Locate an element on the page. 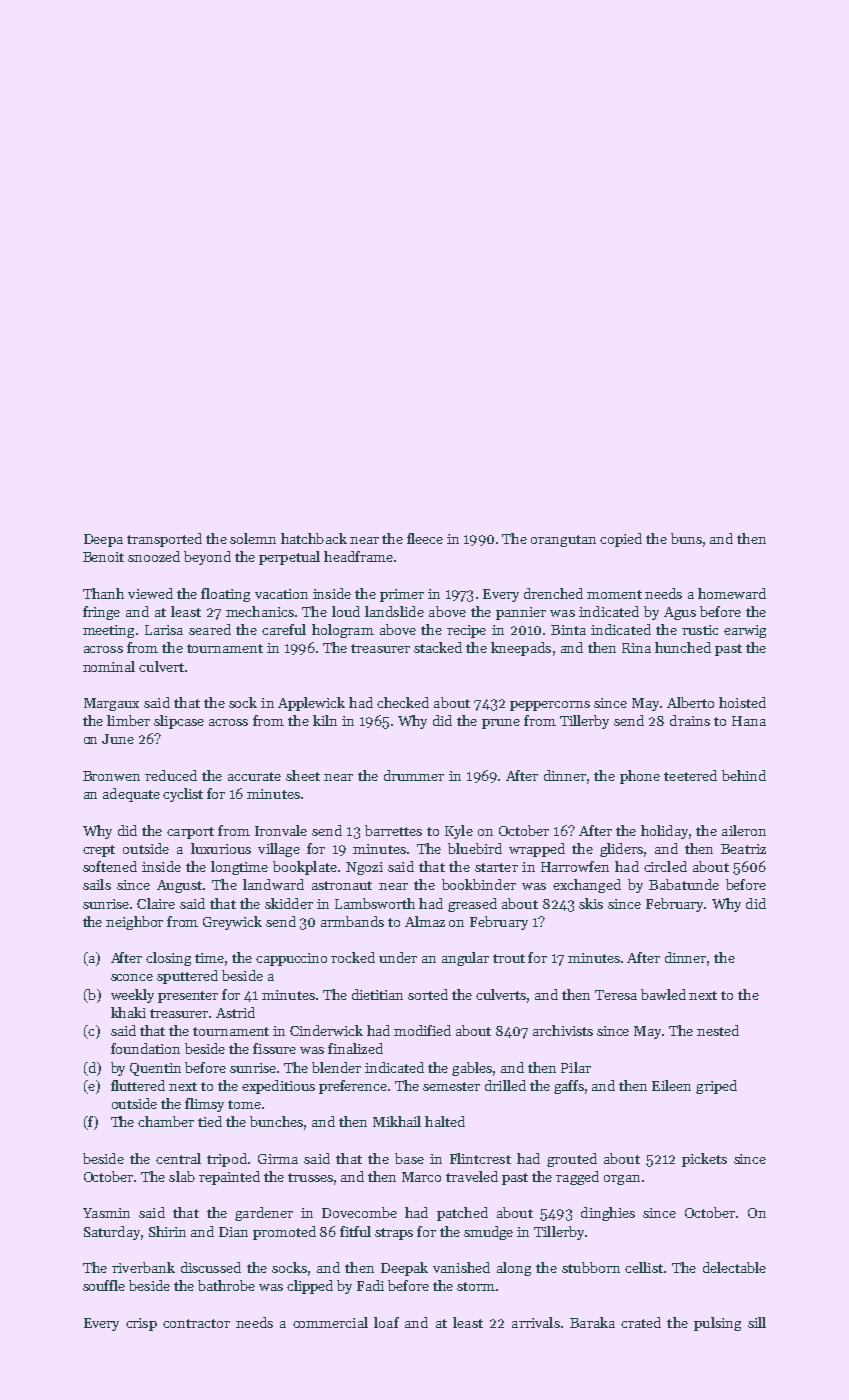 The width and height of the image is (849, 1400). sorted is located at coordinates (428, 994).
